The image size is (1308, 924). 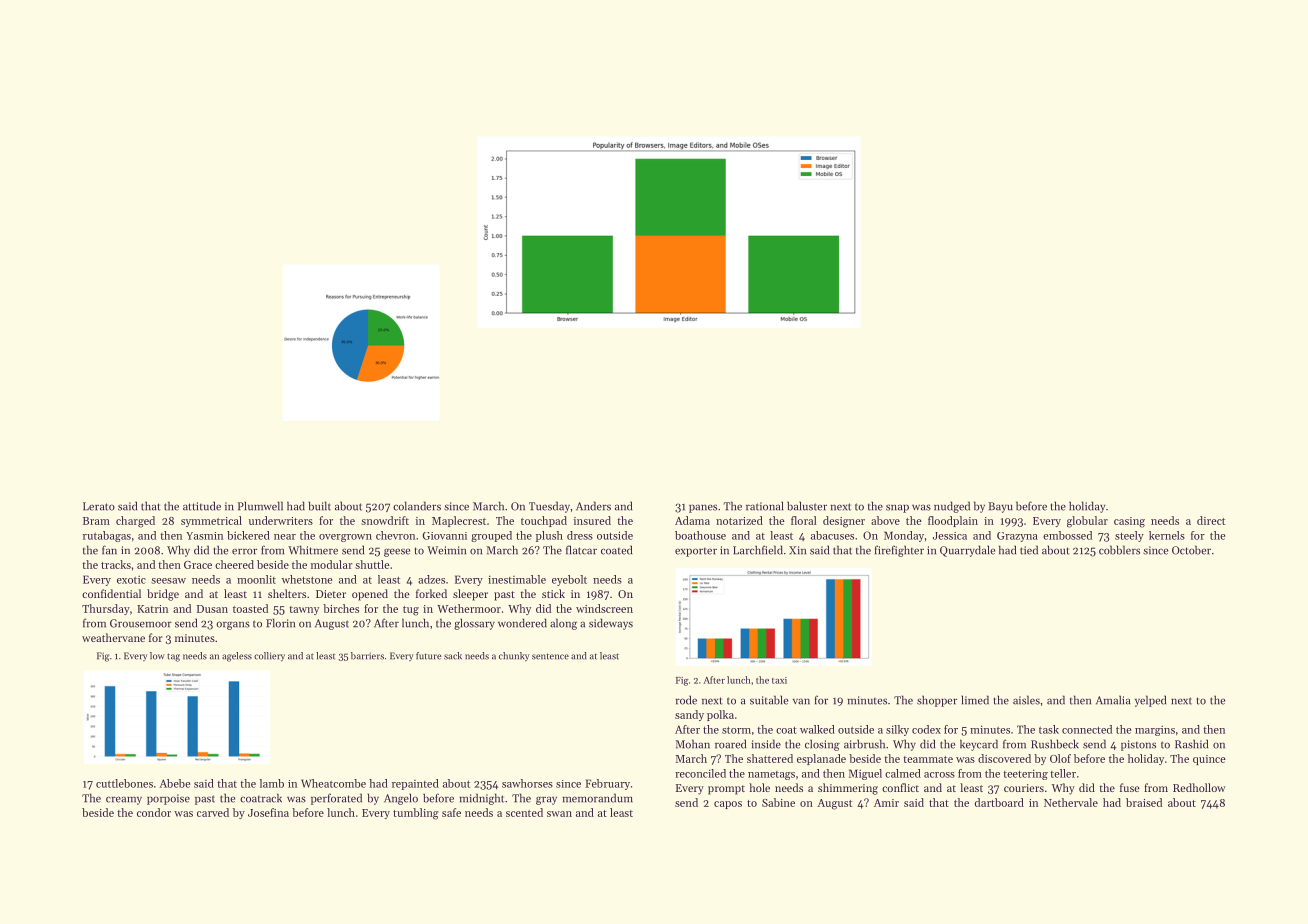 I want to click on taxi, so click(x=779, y=680).
